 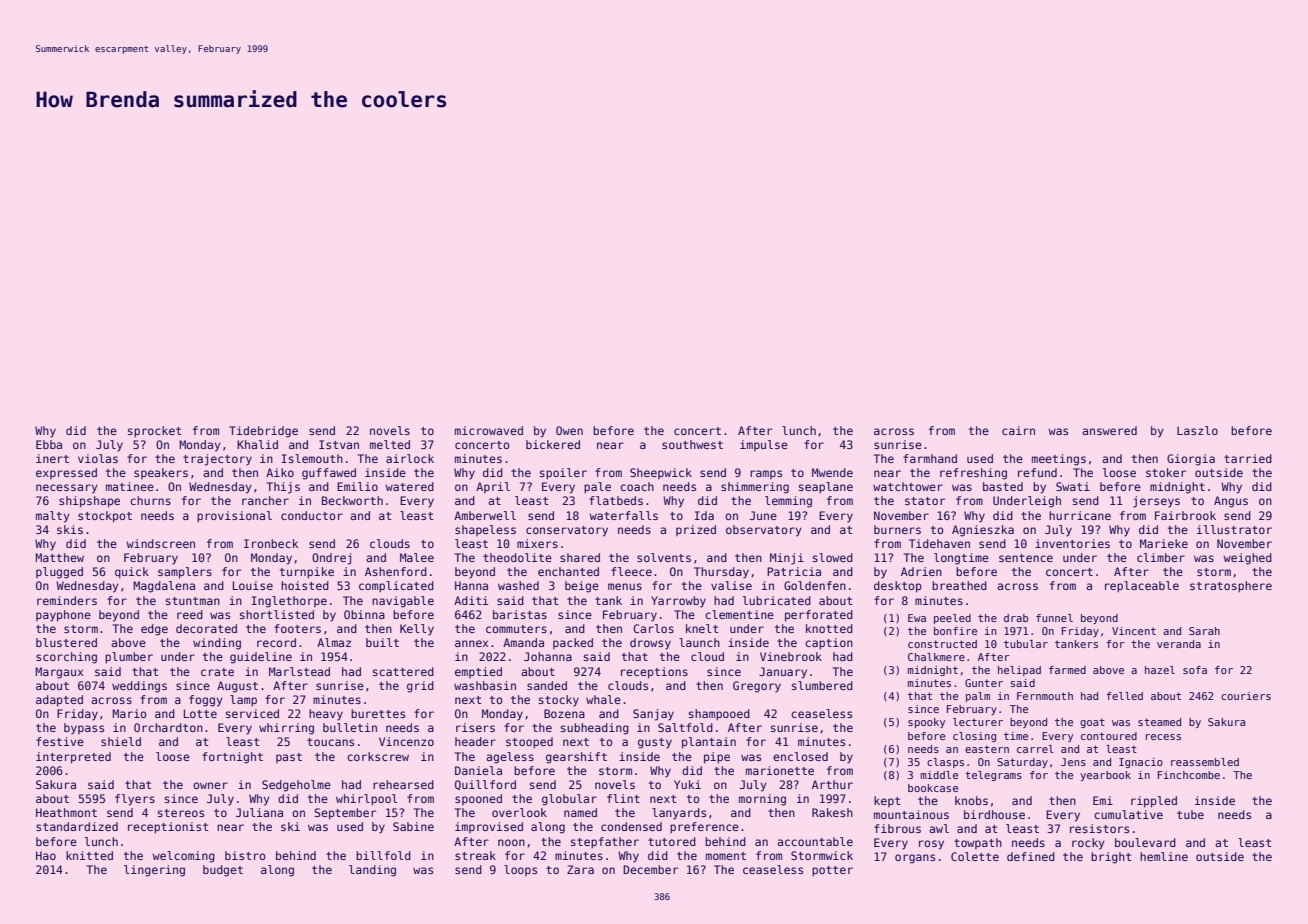 I want to click on festive, so click(x=60, y=741).
